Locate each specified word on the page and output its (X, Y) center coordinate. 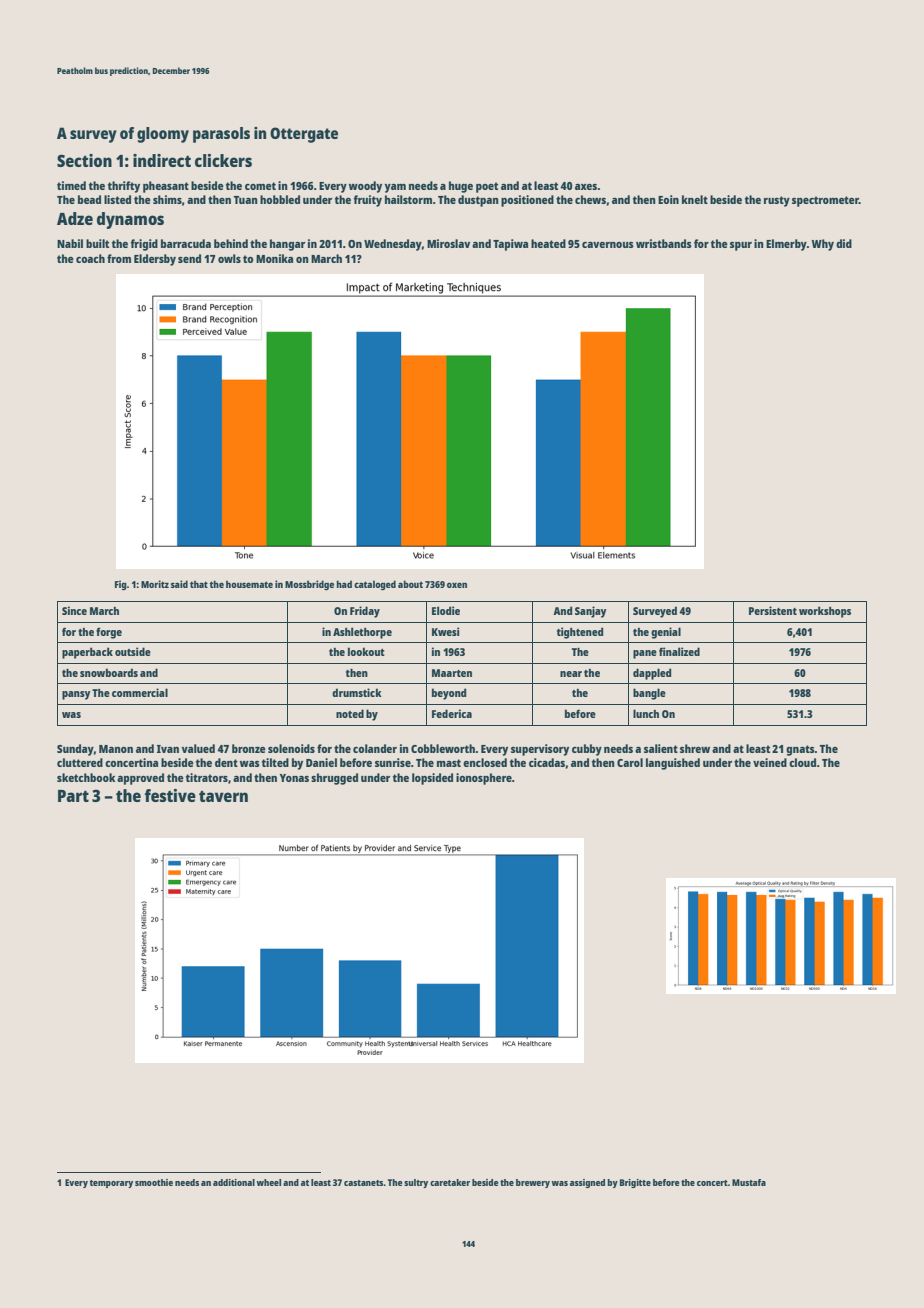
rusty (777, 201)
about (410, 584)
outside (133, 651)
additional (234, 1182)
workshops (825, 612)
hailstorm (408, 199)
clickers (223, 160)
